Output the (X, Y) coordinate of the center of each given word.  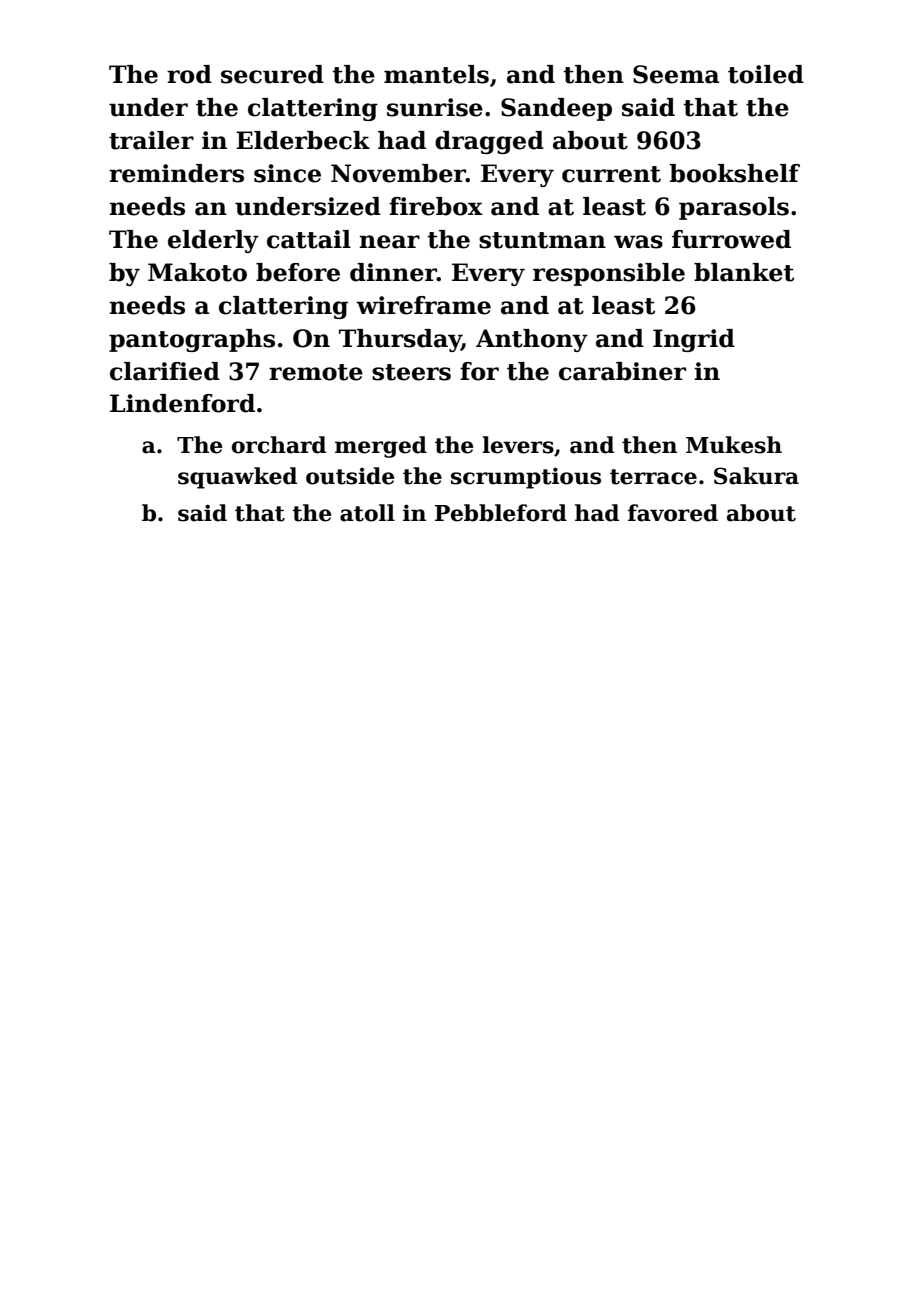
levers (518, 445)
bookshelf (735, 173)
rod (189, 74)
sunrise (435, 107)
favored (673, 513)
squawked (237, 478)
